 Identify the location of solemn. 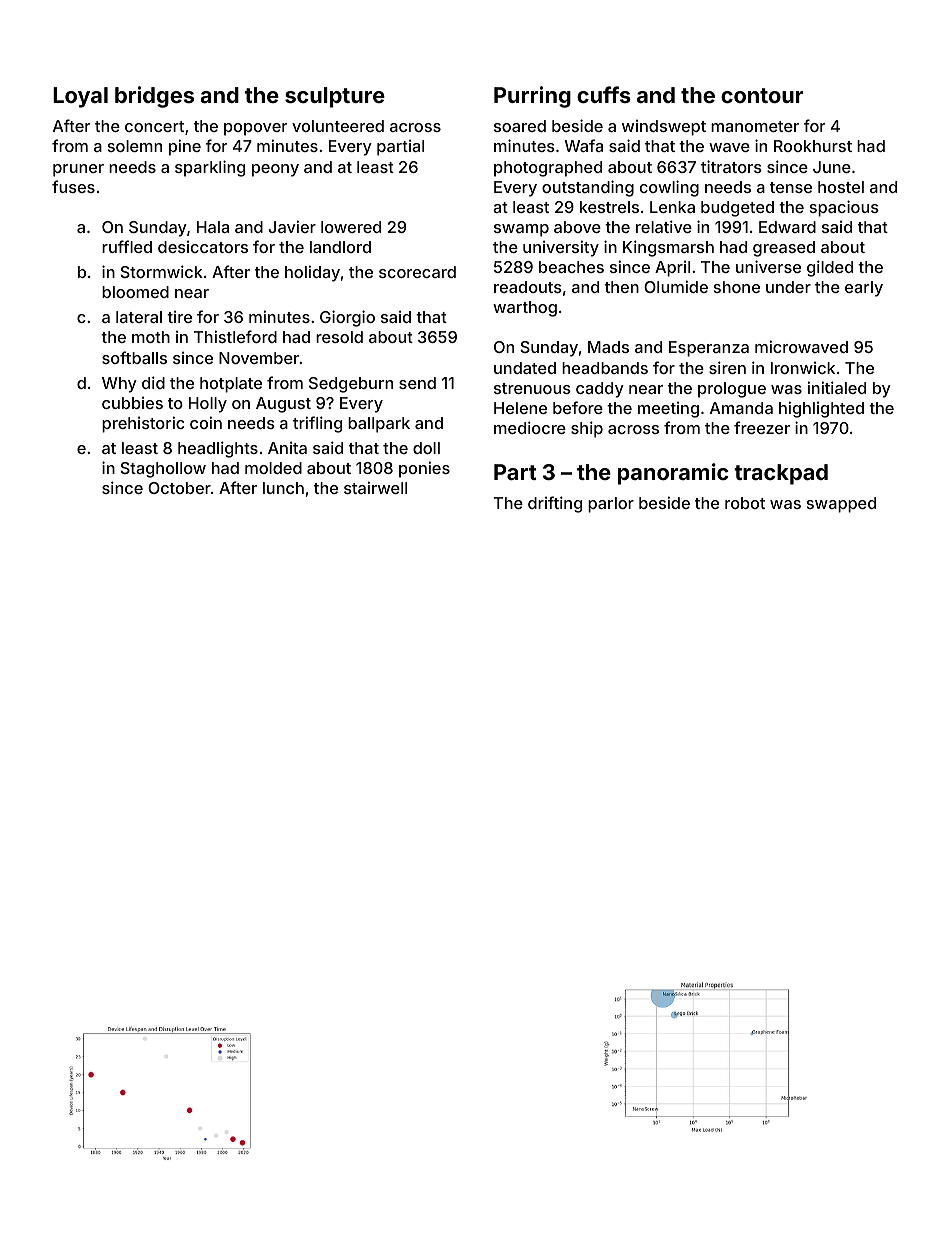
(135, 146).
